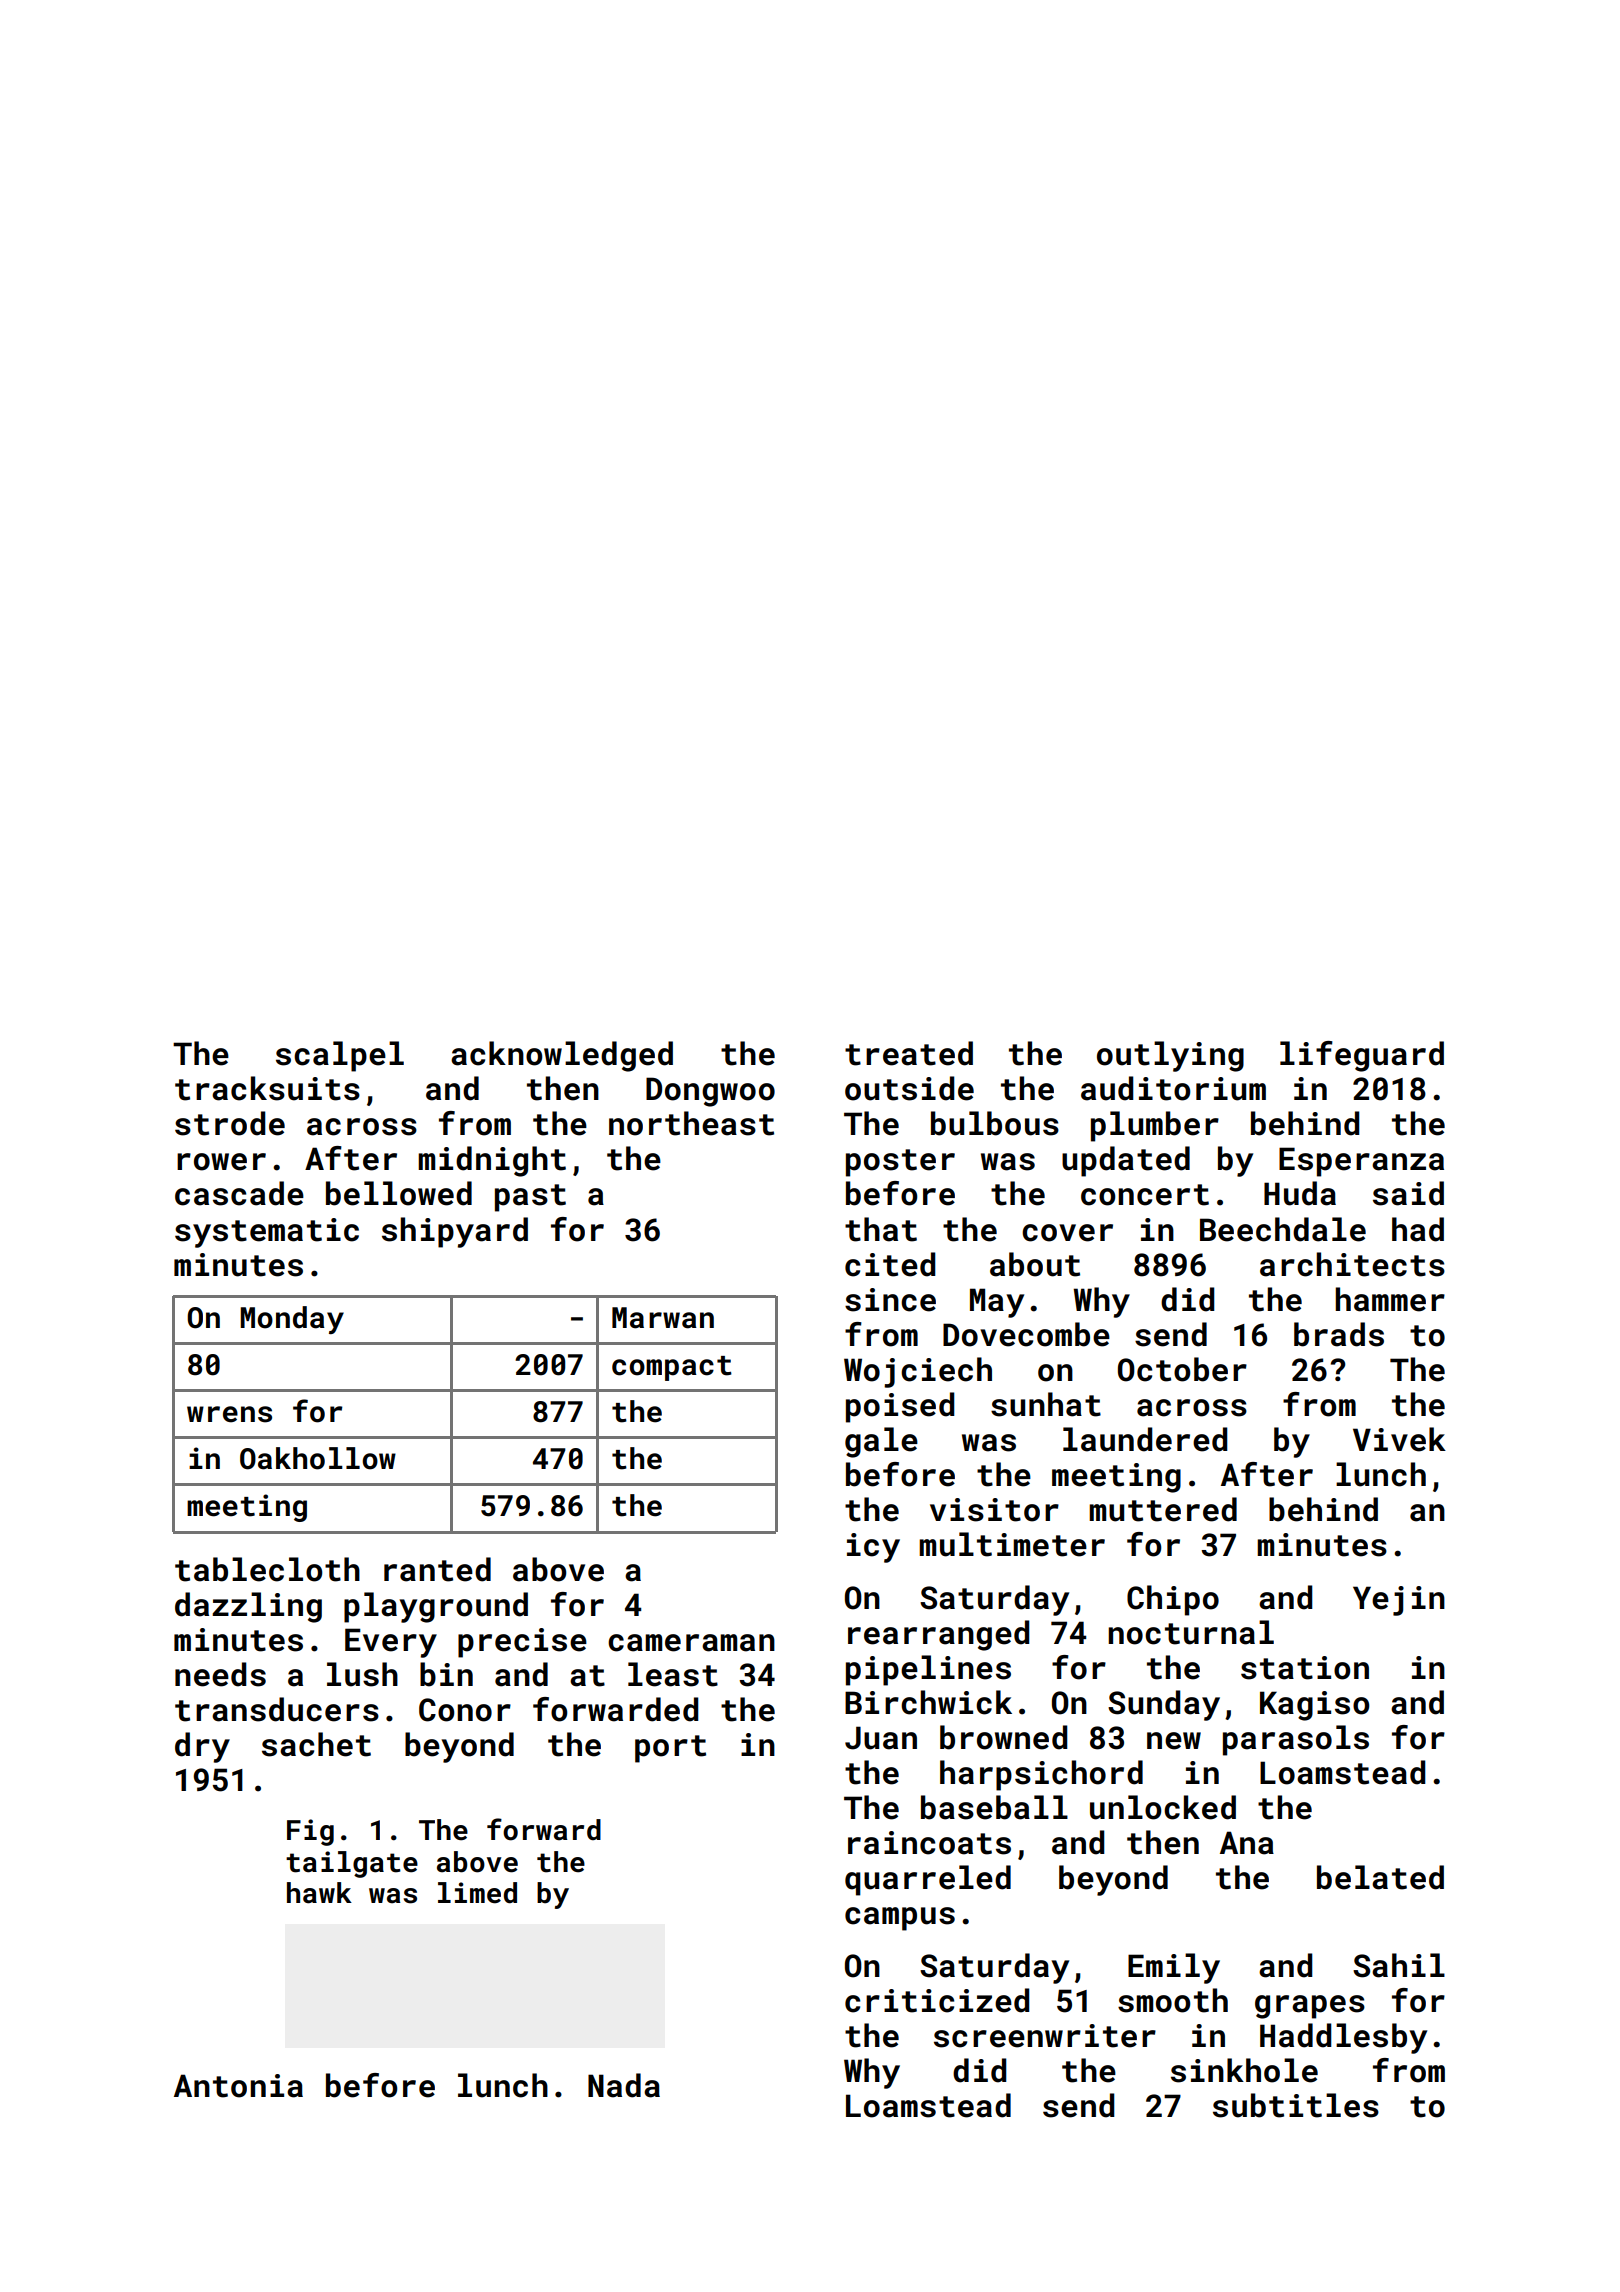 Image resolution: width=1620 pixels, height=2292 pixels. I want to click on wrens, so click(229, 1414).
